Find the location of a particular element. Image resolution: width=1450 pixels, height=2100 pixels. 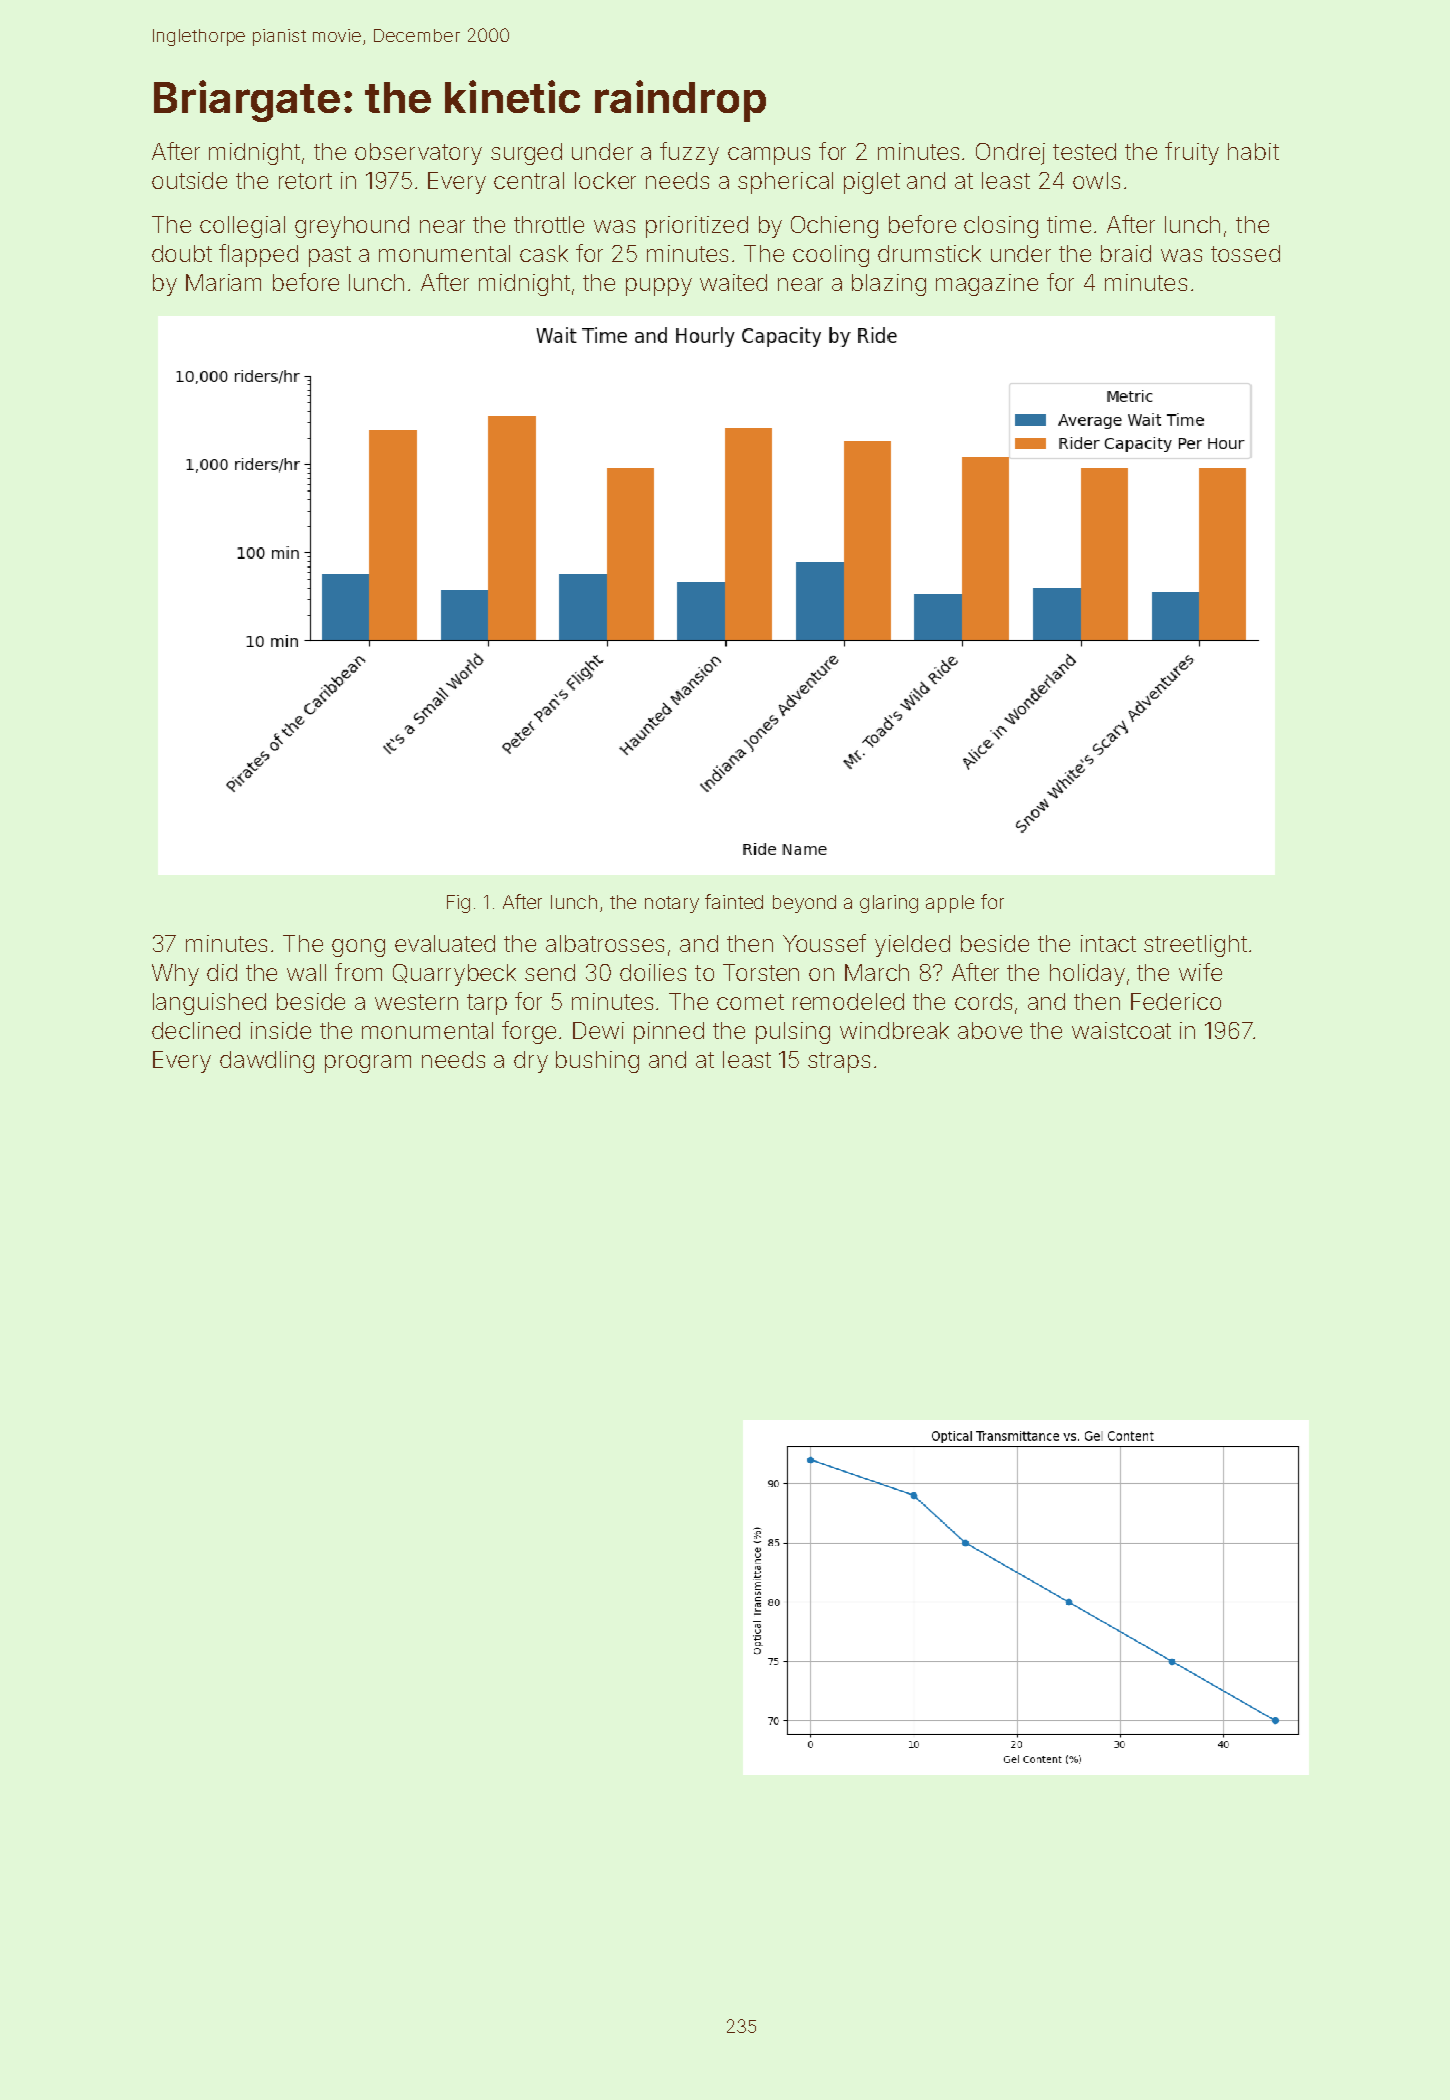

flapped is located at coordinates (258, 255).
